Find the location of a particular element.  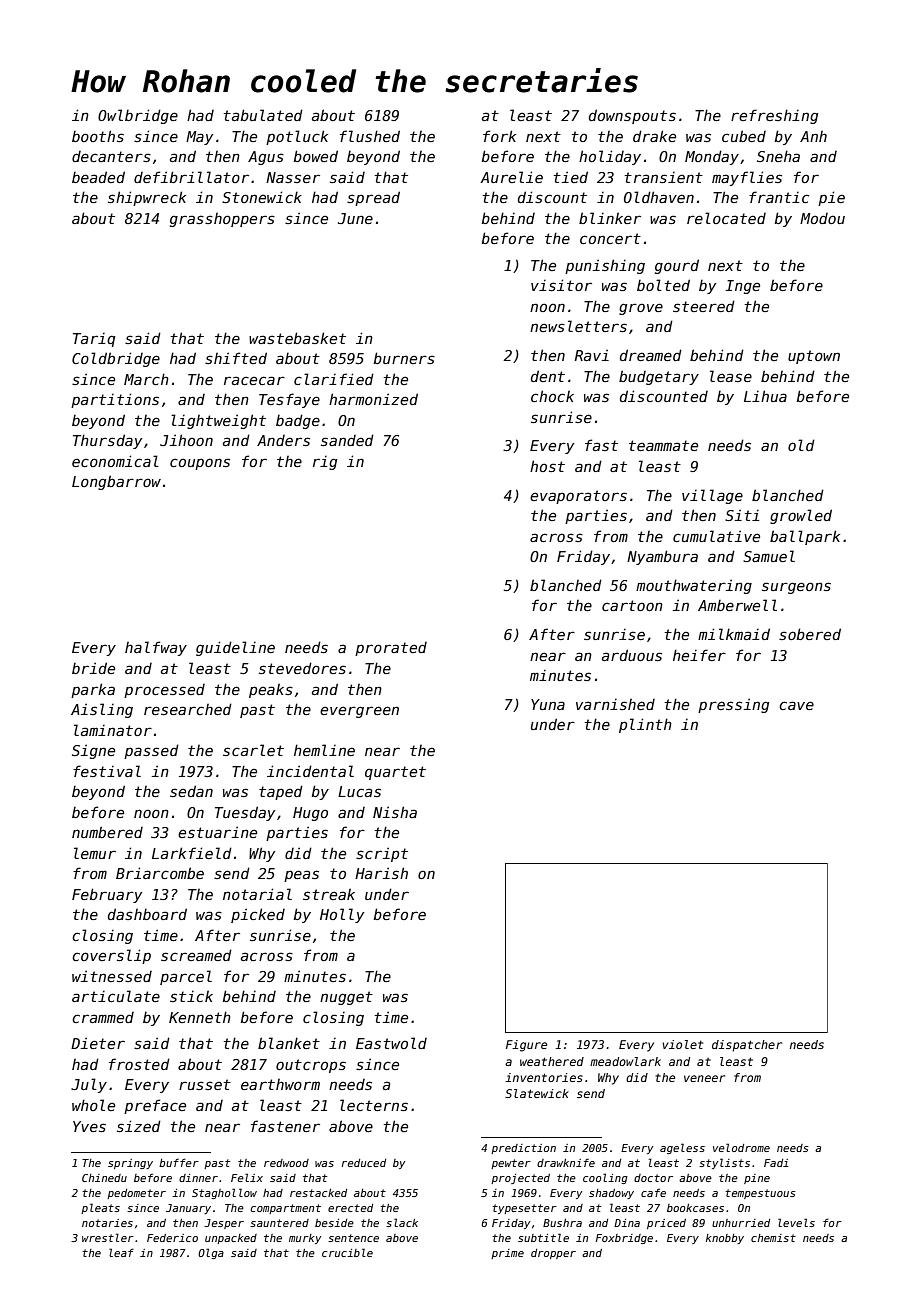

pressing is located at coordinates (733, 705).
